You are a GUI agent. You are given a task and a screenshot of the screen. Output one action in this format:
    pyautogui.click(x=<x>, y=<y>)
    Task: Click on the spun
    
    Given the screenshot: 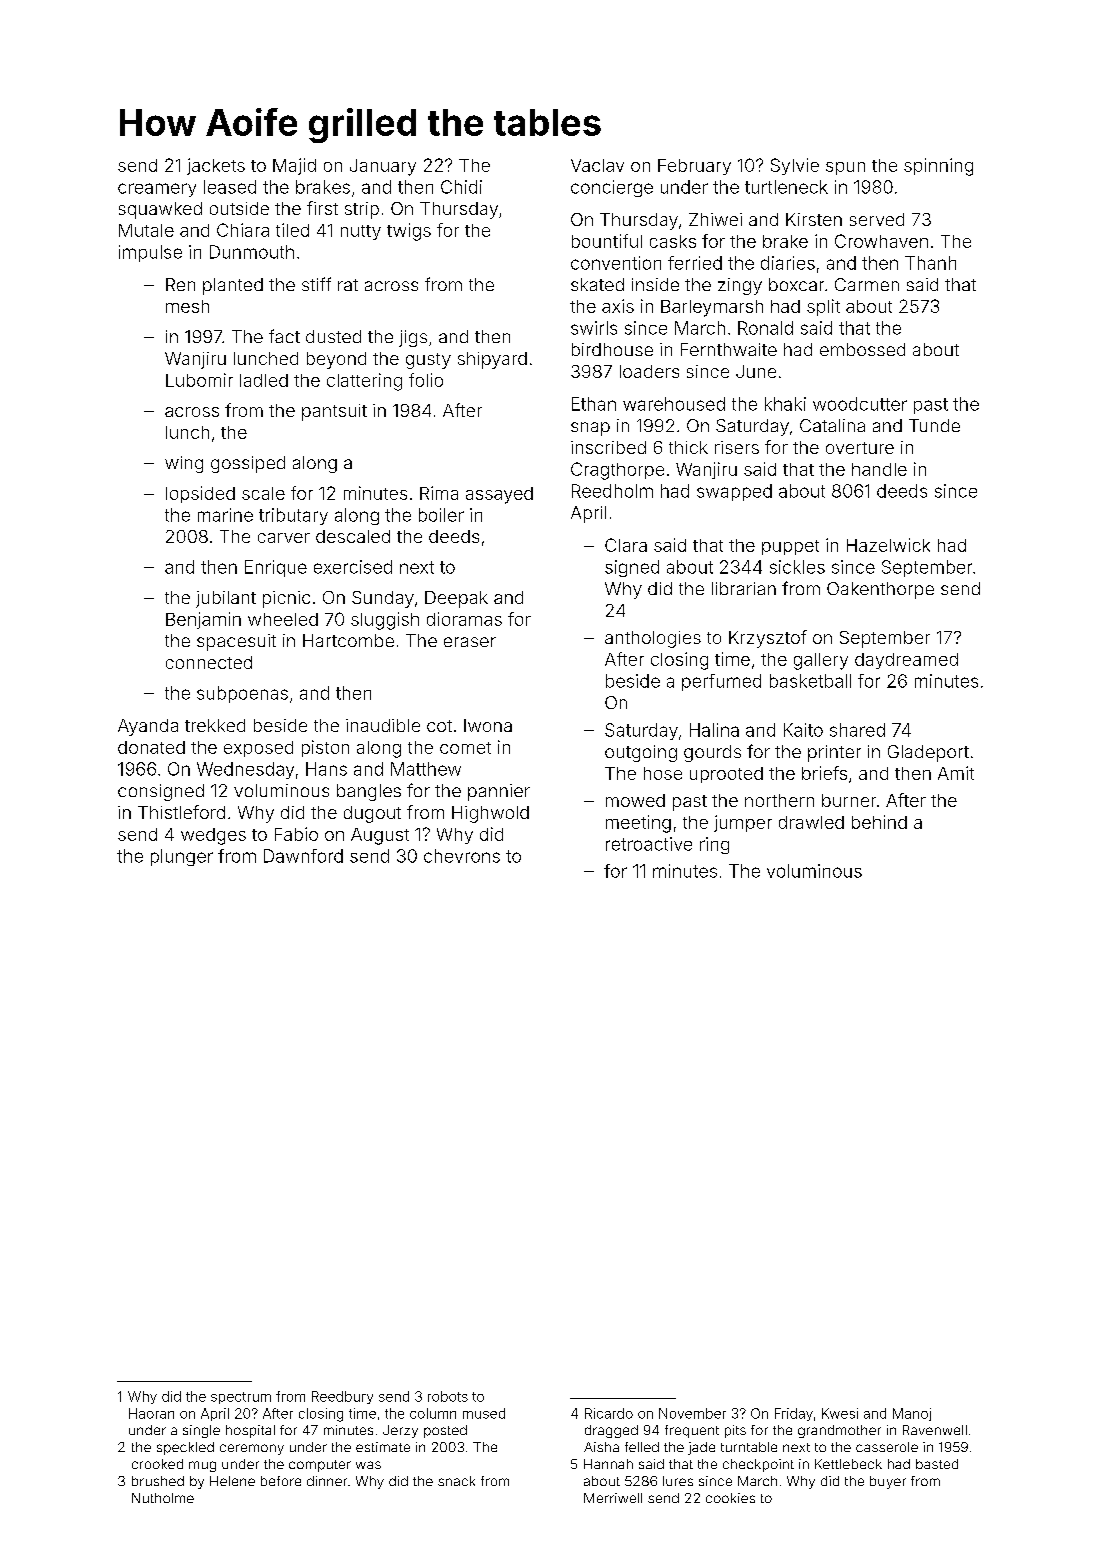 What is the action you would take?
    pyautogui.click(x=845, y=168)
